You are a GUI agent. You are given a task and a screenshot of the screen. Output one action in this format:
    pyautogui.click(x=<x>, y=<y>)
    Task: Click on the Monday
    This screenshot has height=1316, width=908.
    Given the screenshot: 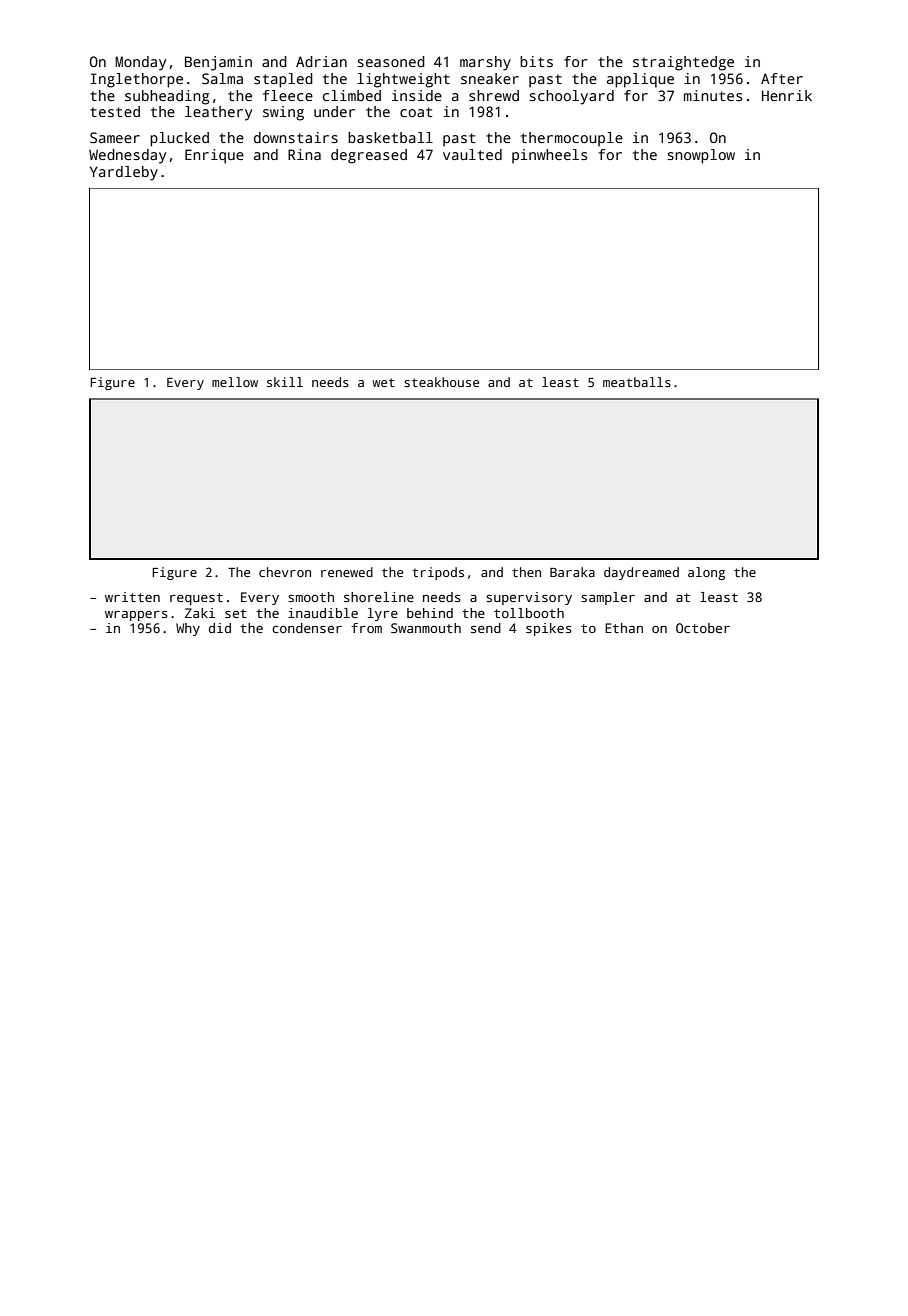 What is the action you would take?
    pyautogui.click(x=140, y=63)
